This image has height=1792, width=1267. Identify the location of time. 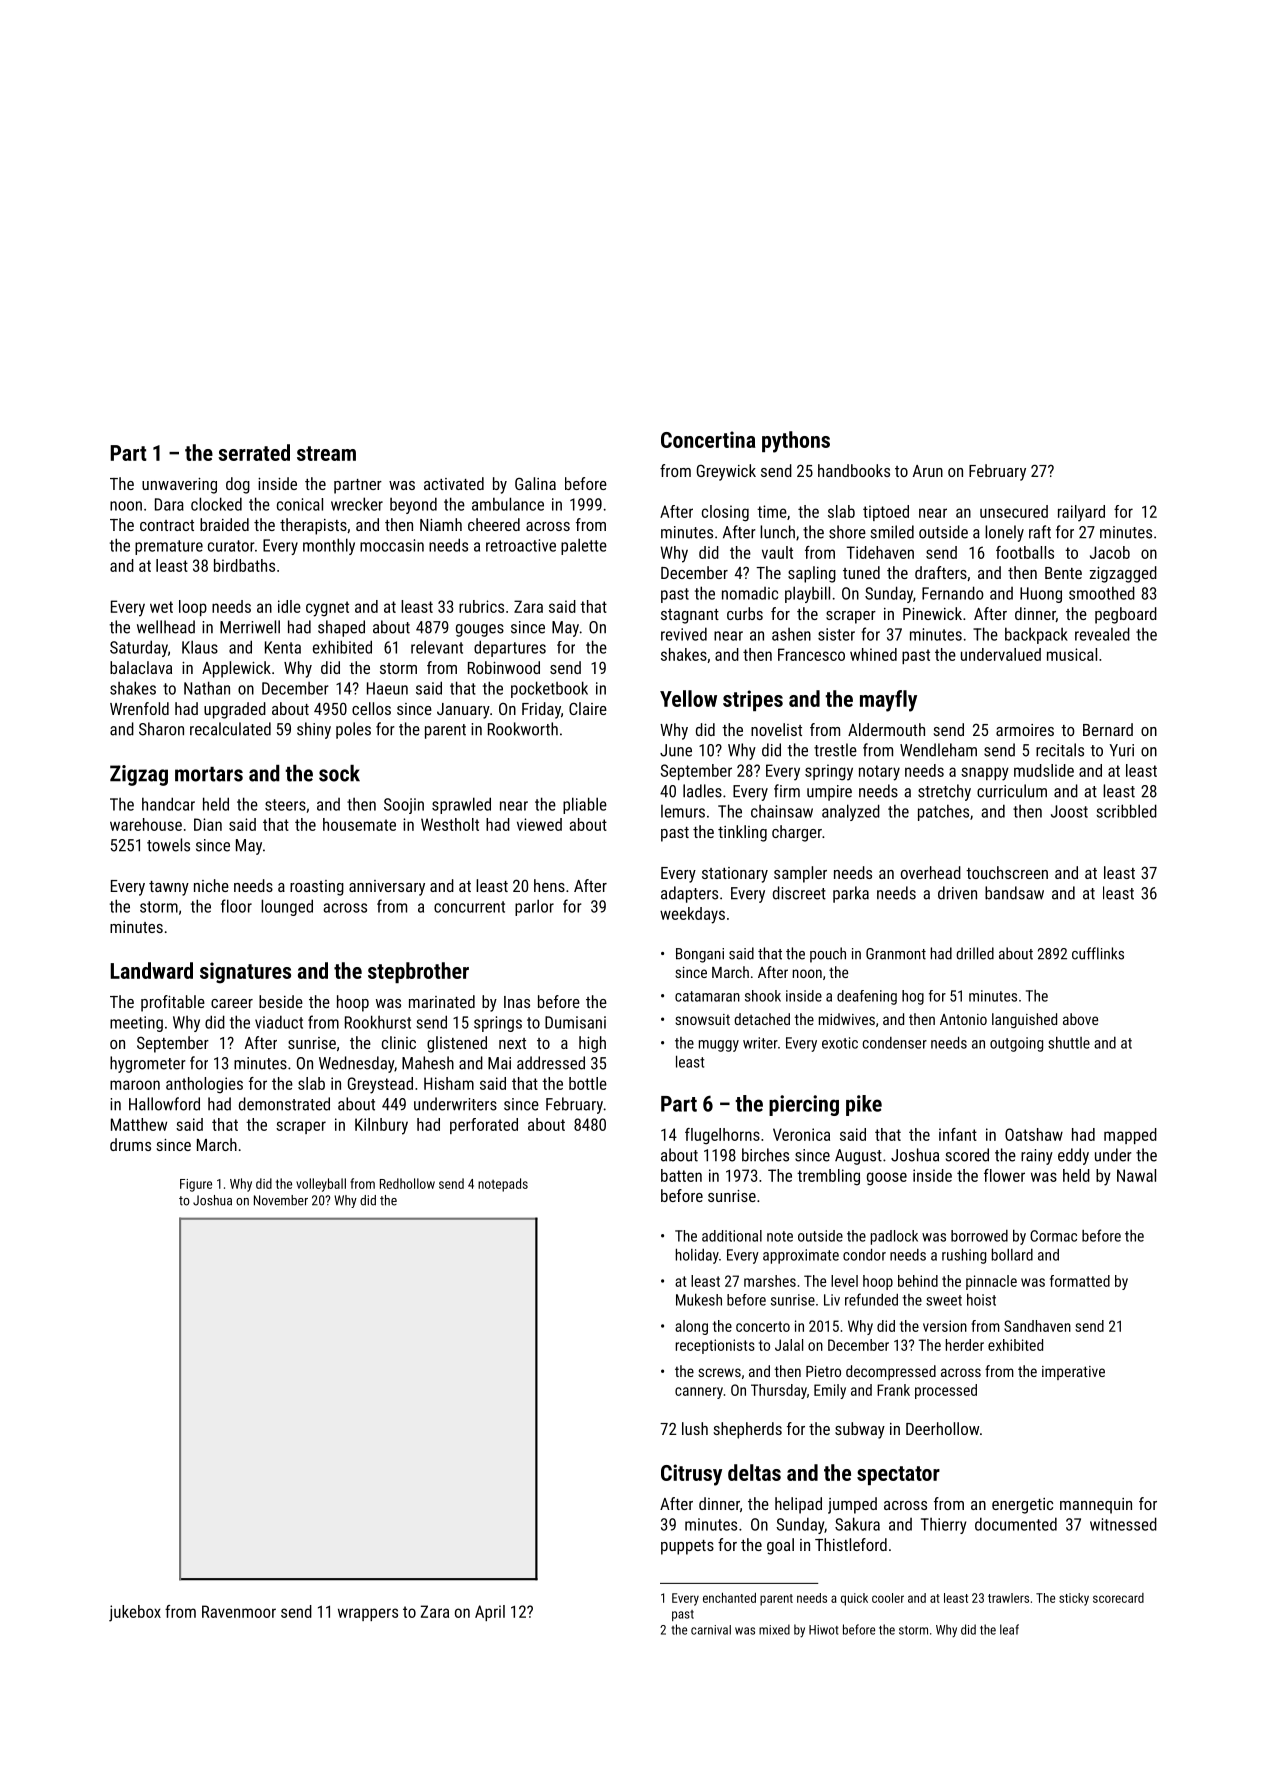
(772, 511).
